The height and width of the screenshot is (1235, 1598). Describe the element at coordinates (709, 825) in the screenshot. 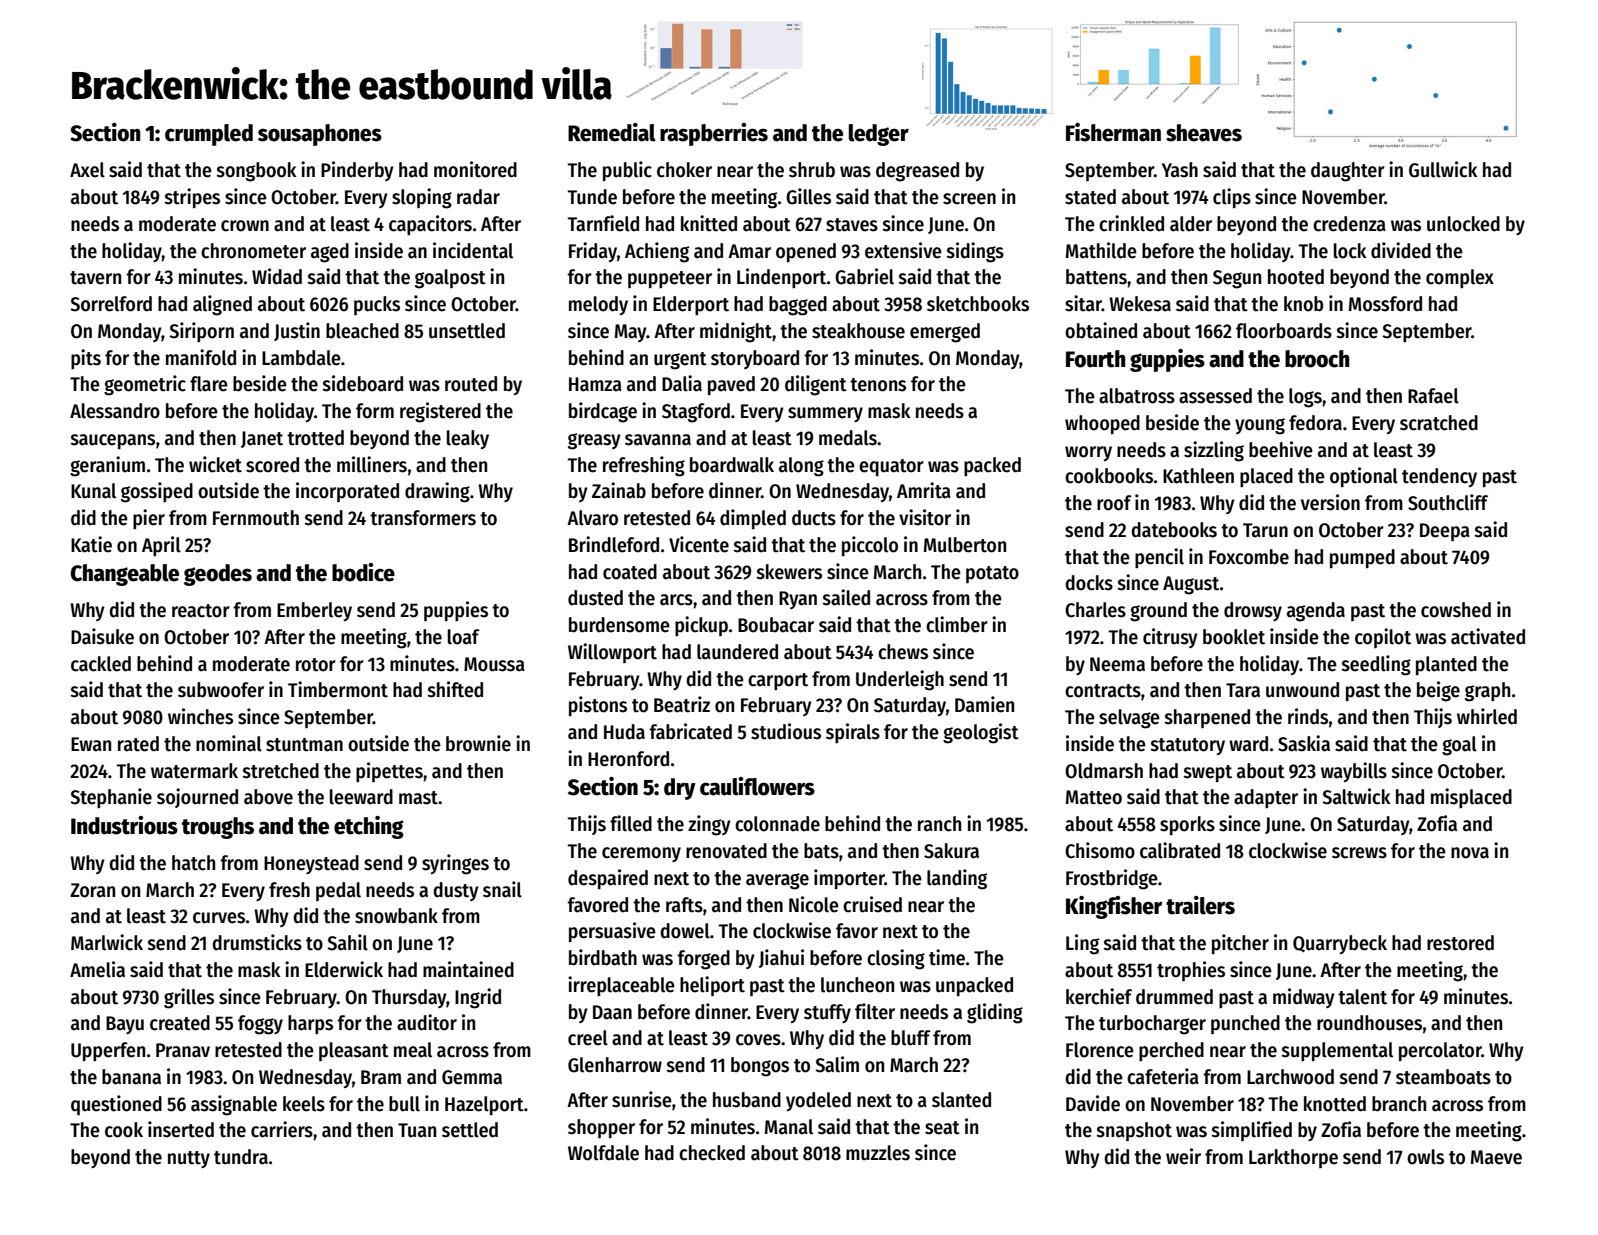

I see `zingy` at that location.
